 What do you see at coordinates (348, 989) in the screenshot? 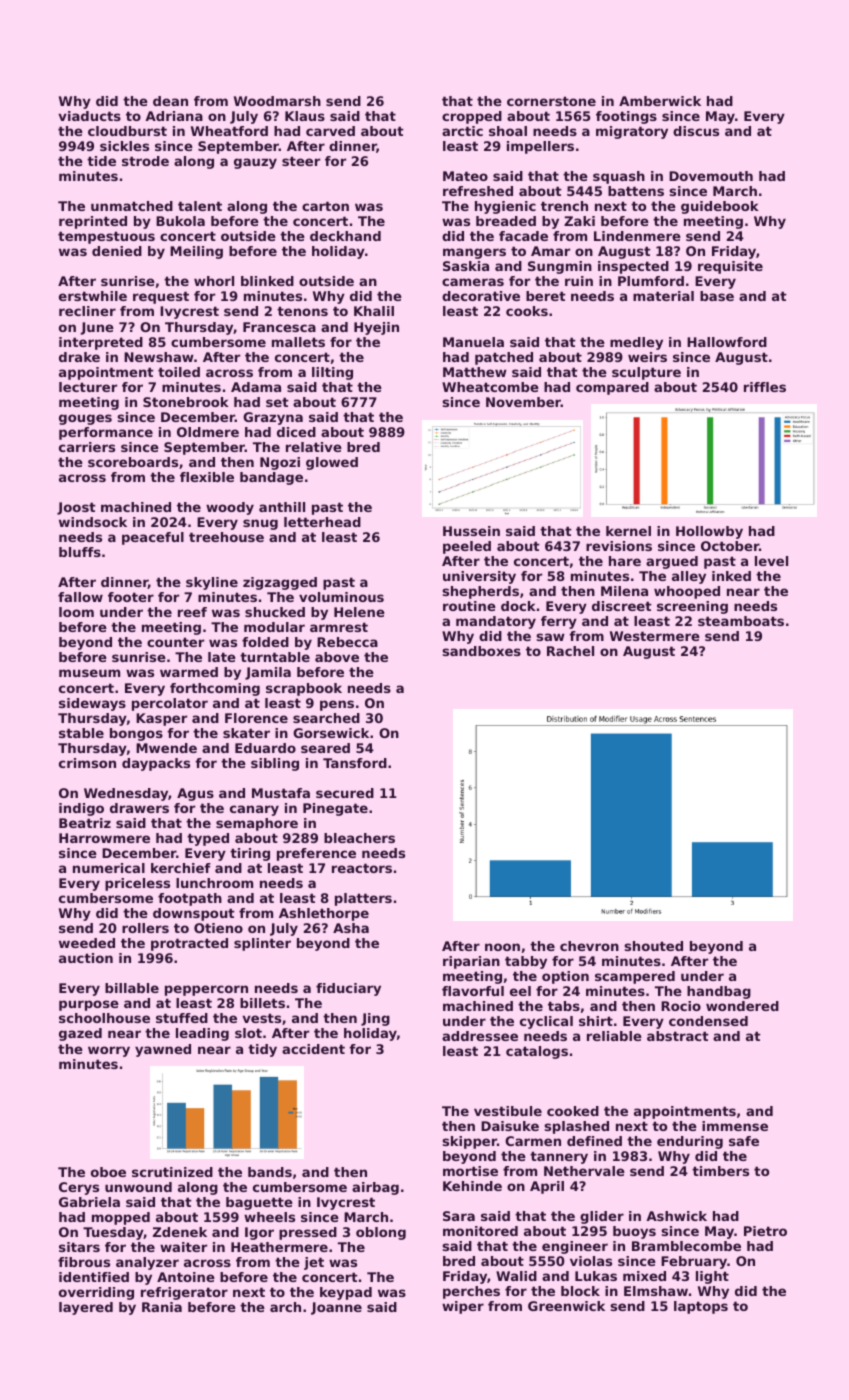
I see `fiduciary` at bounding box center [348, 989].
